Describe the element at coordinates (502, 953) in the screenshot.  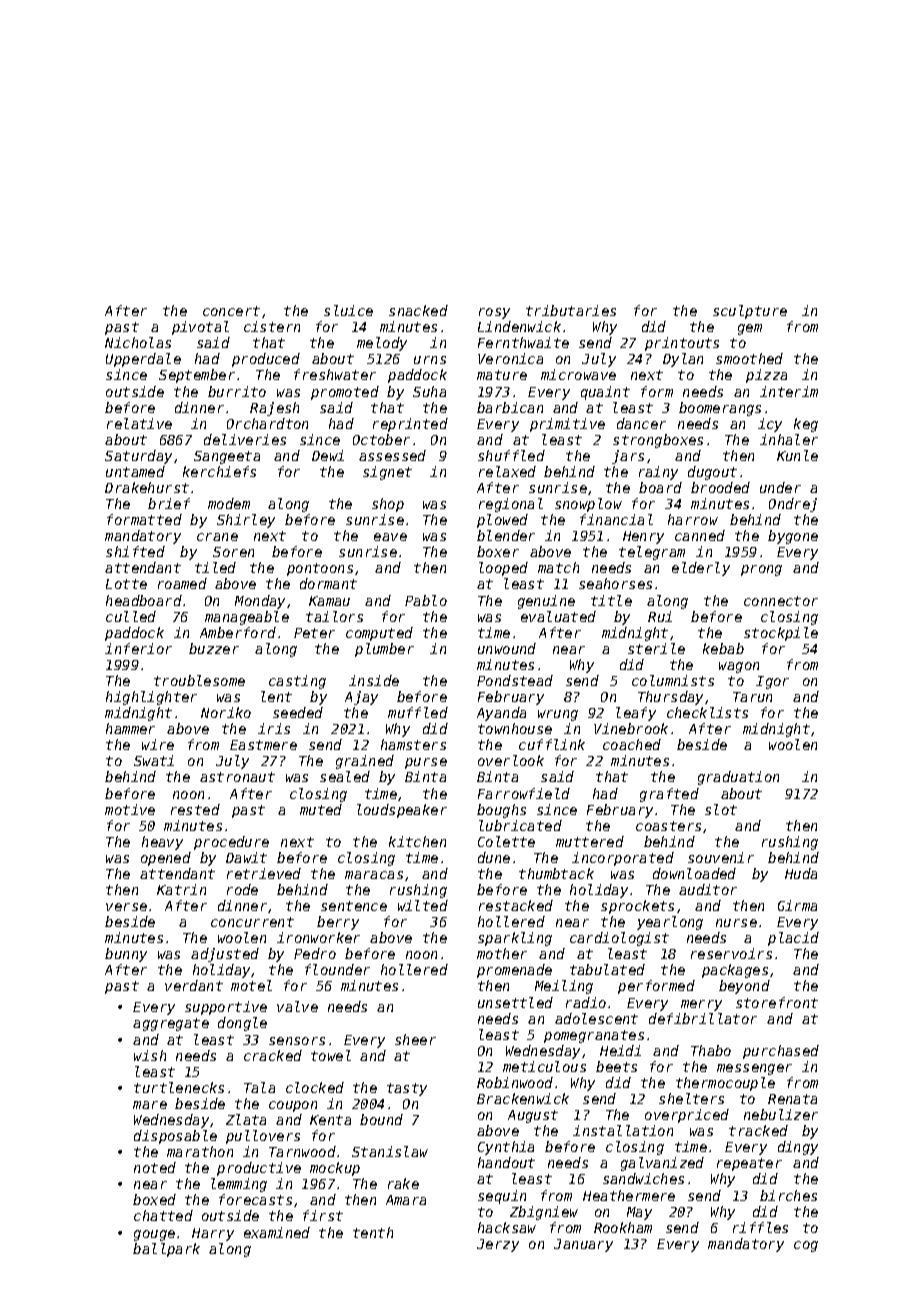
I see `mother` at that location.
